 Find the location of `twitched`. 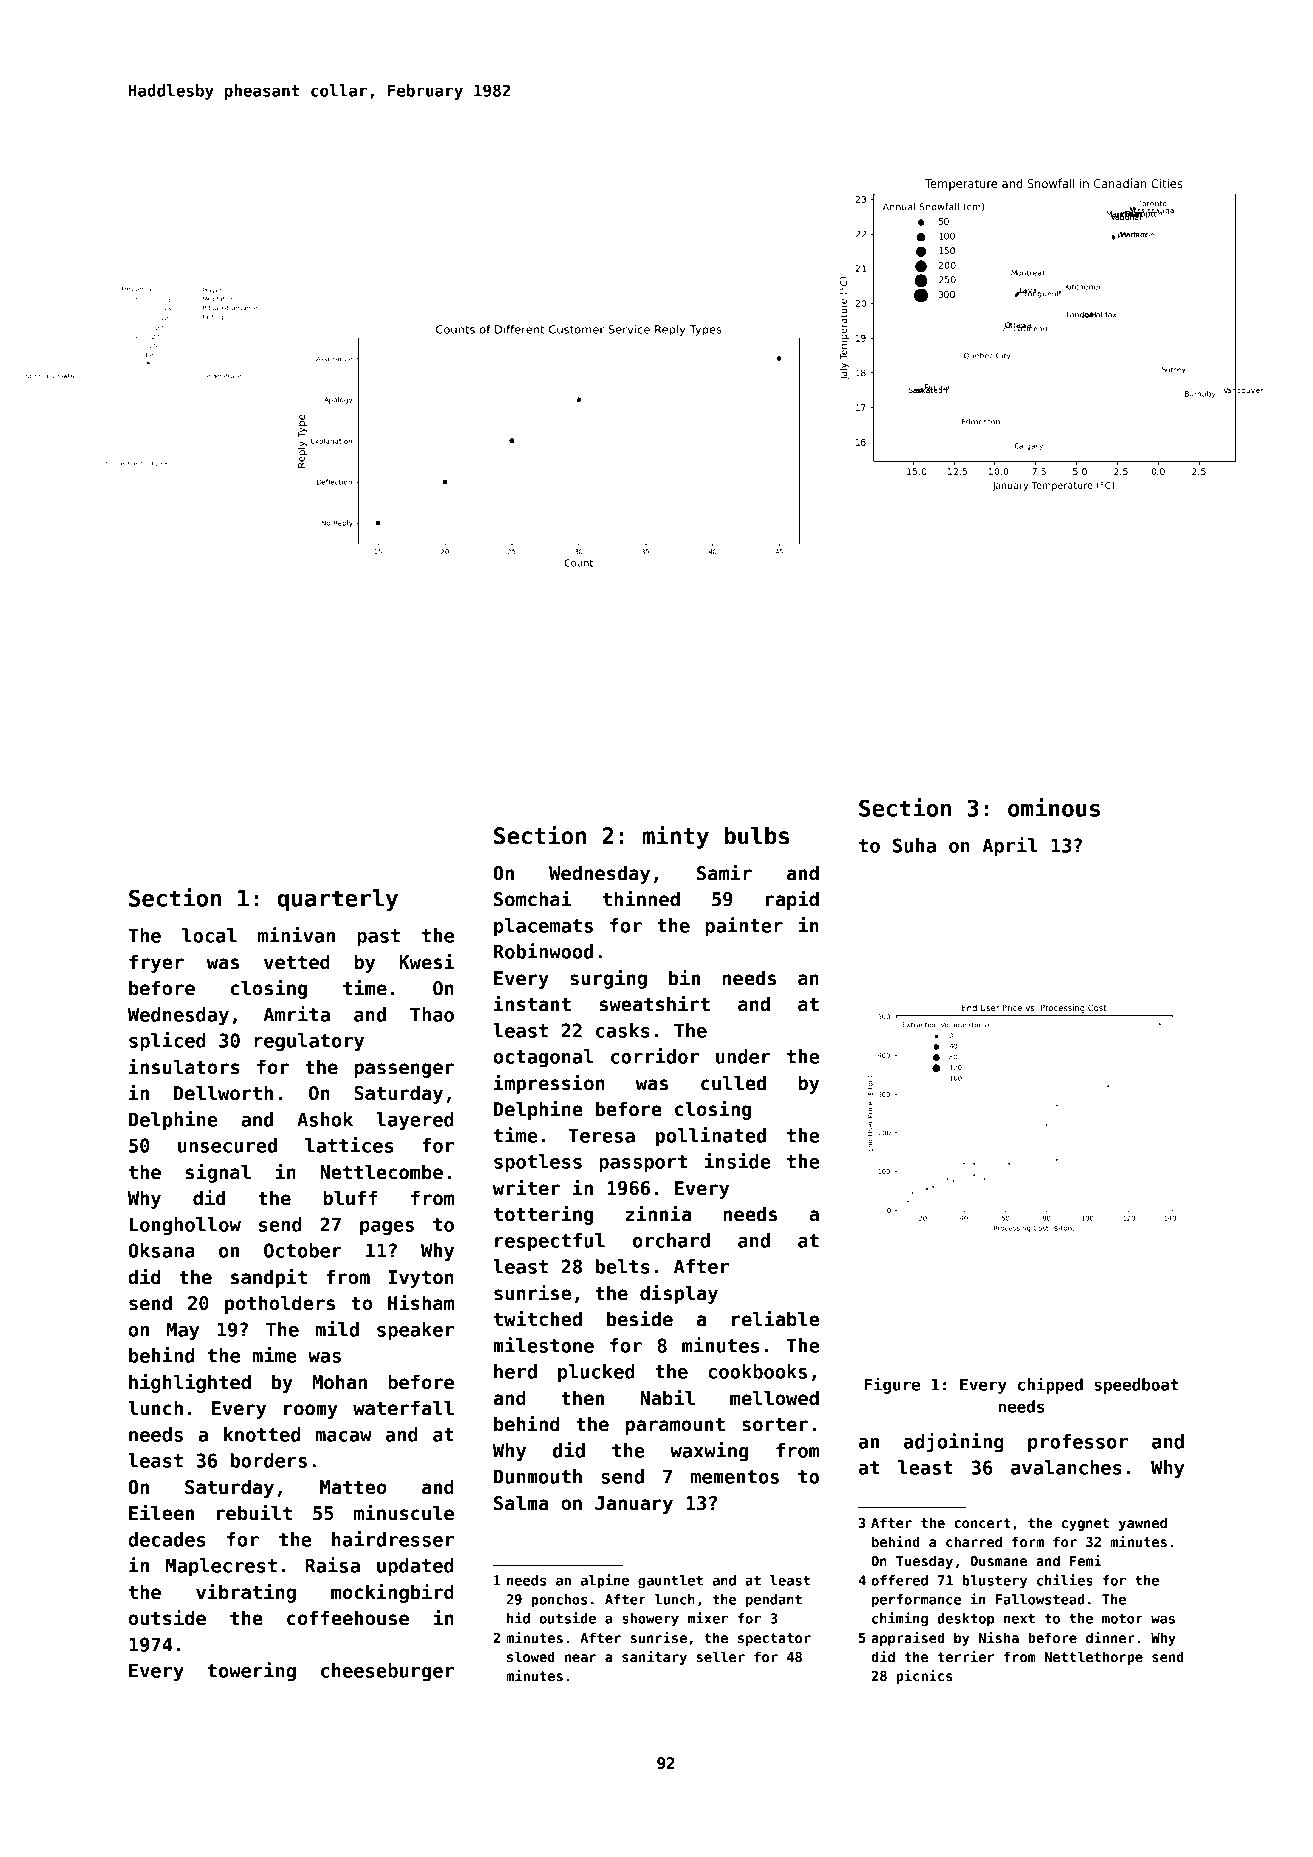

twitched is located at coordinates (538, 1318).
